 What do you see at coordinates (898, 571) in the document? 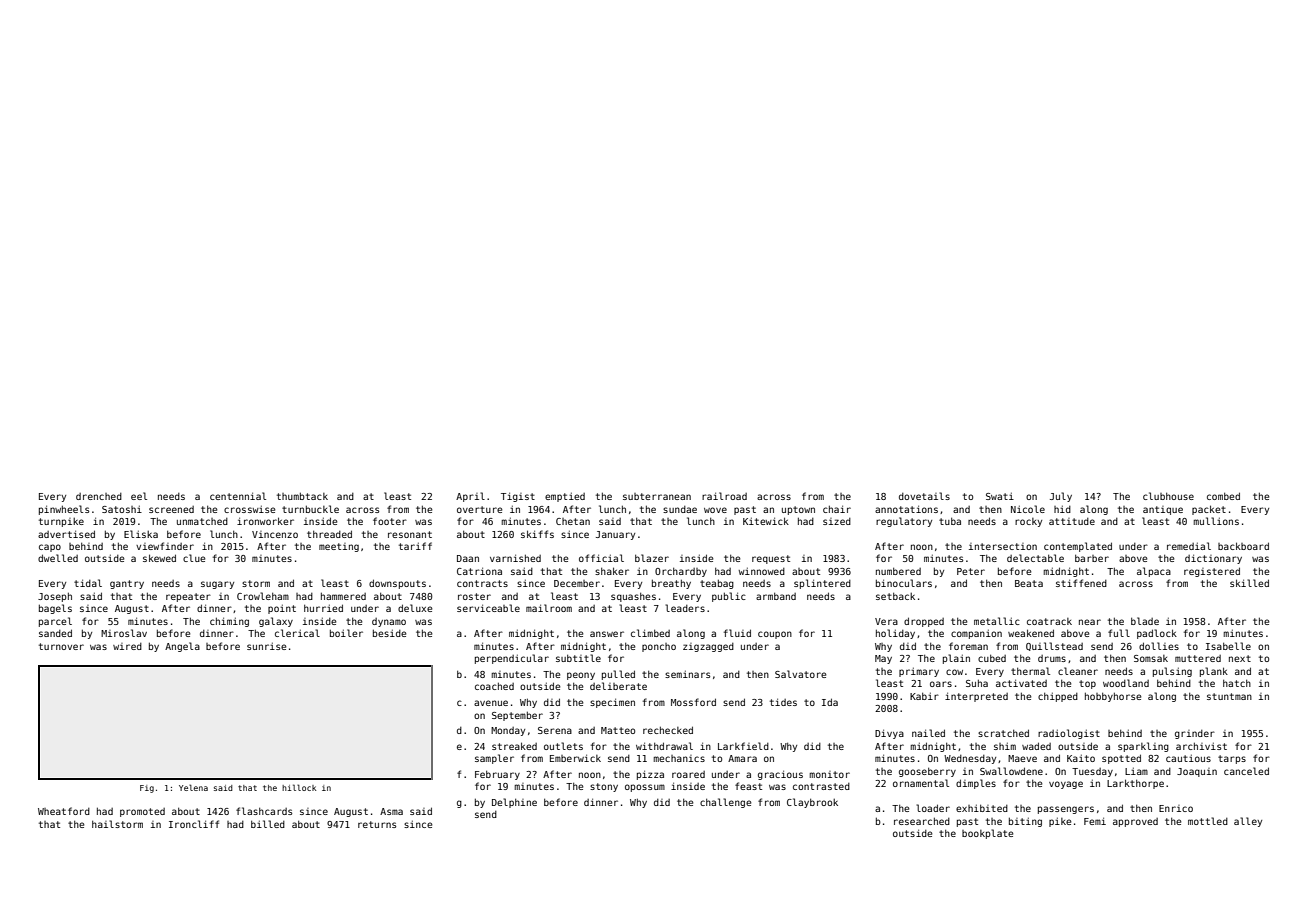
I see `numbered` at bounding box center [898, 571].
